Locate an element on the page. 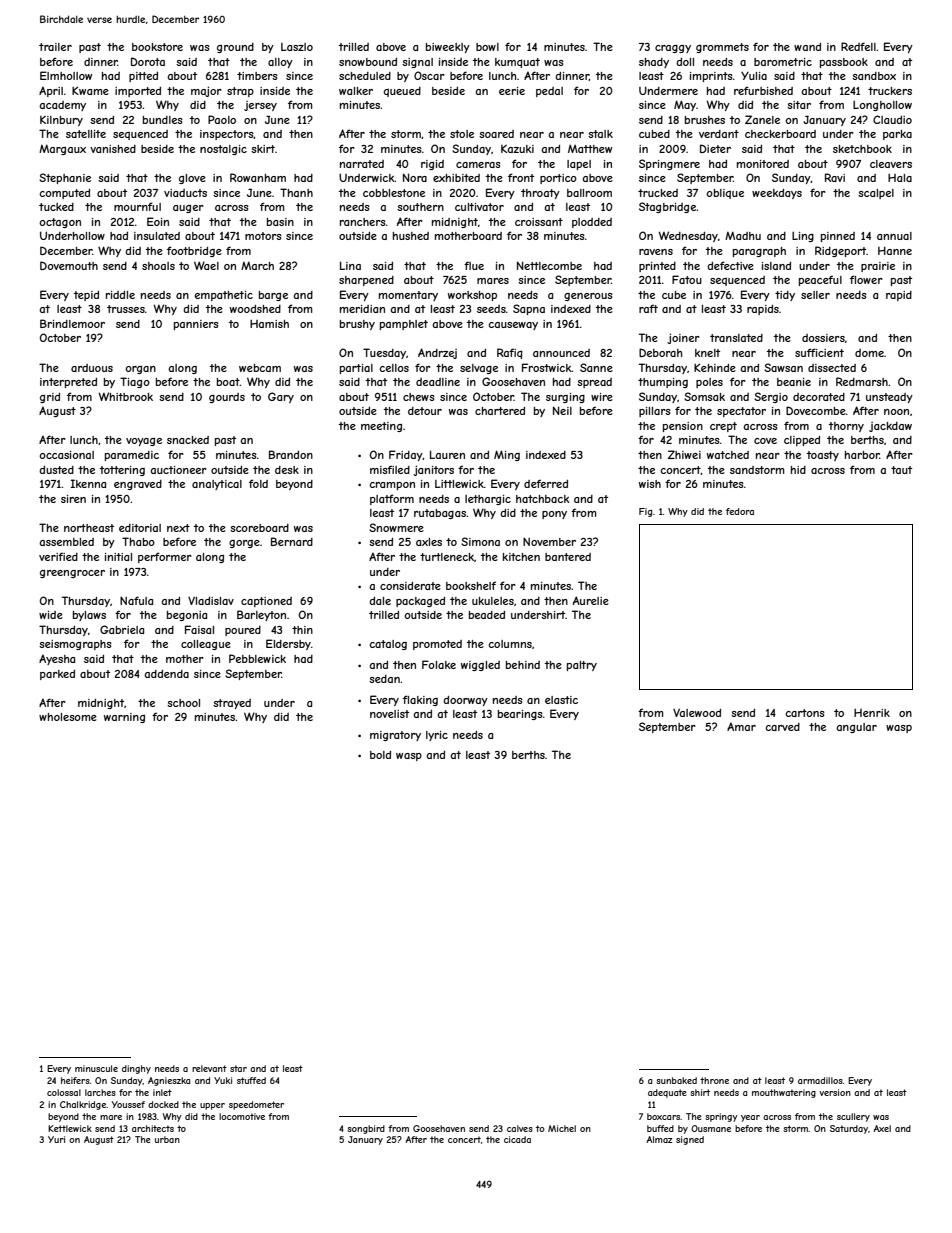 This document has height=1233, width=952. urban is located at coordinates (167, 1139).
